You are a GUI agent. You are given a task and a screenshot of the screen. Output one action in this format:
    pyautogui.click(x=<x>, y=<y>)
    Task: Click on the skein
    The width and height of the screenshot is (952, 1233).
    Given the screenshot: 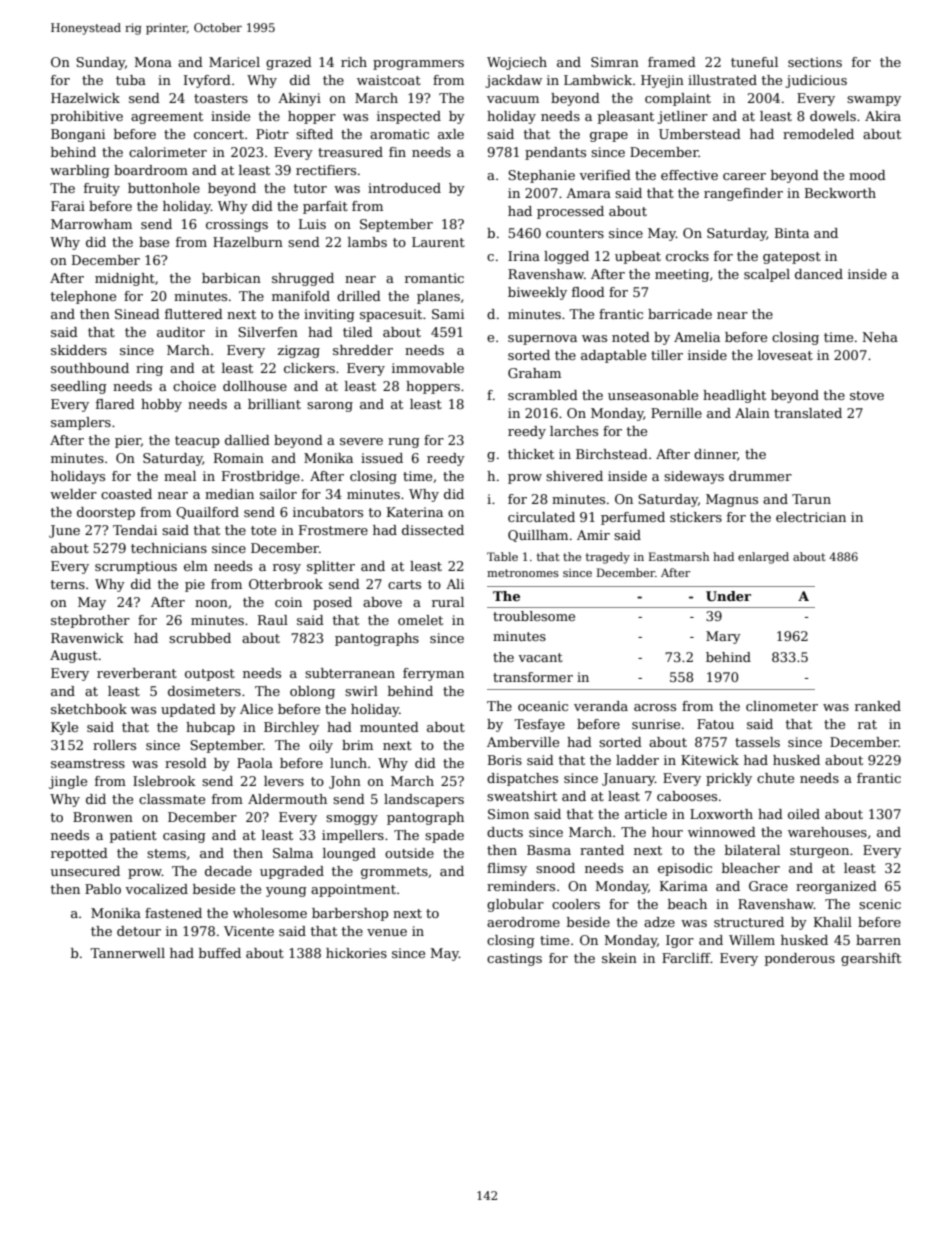 What is the action you would take?
    pyautogui.click(x=619, y=958)
